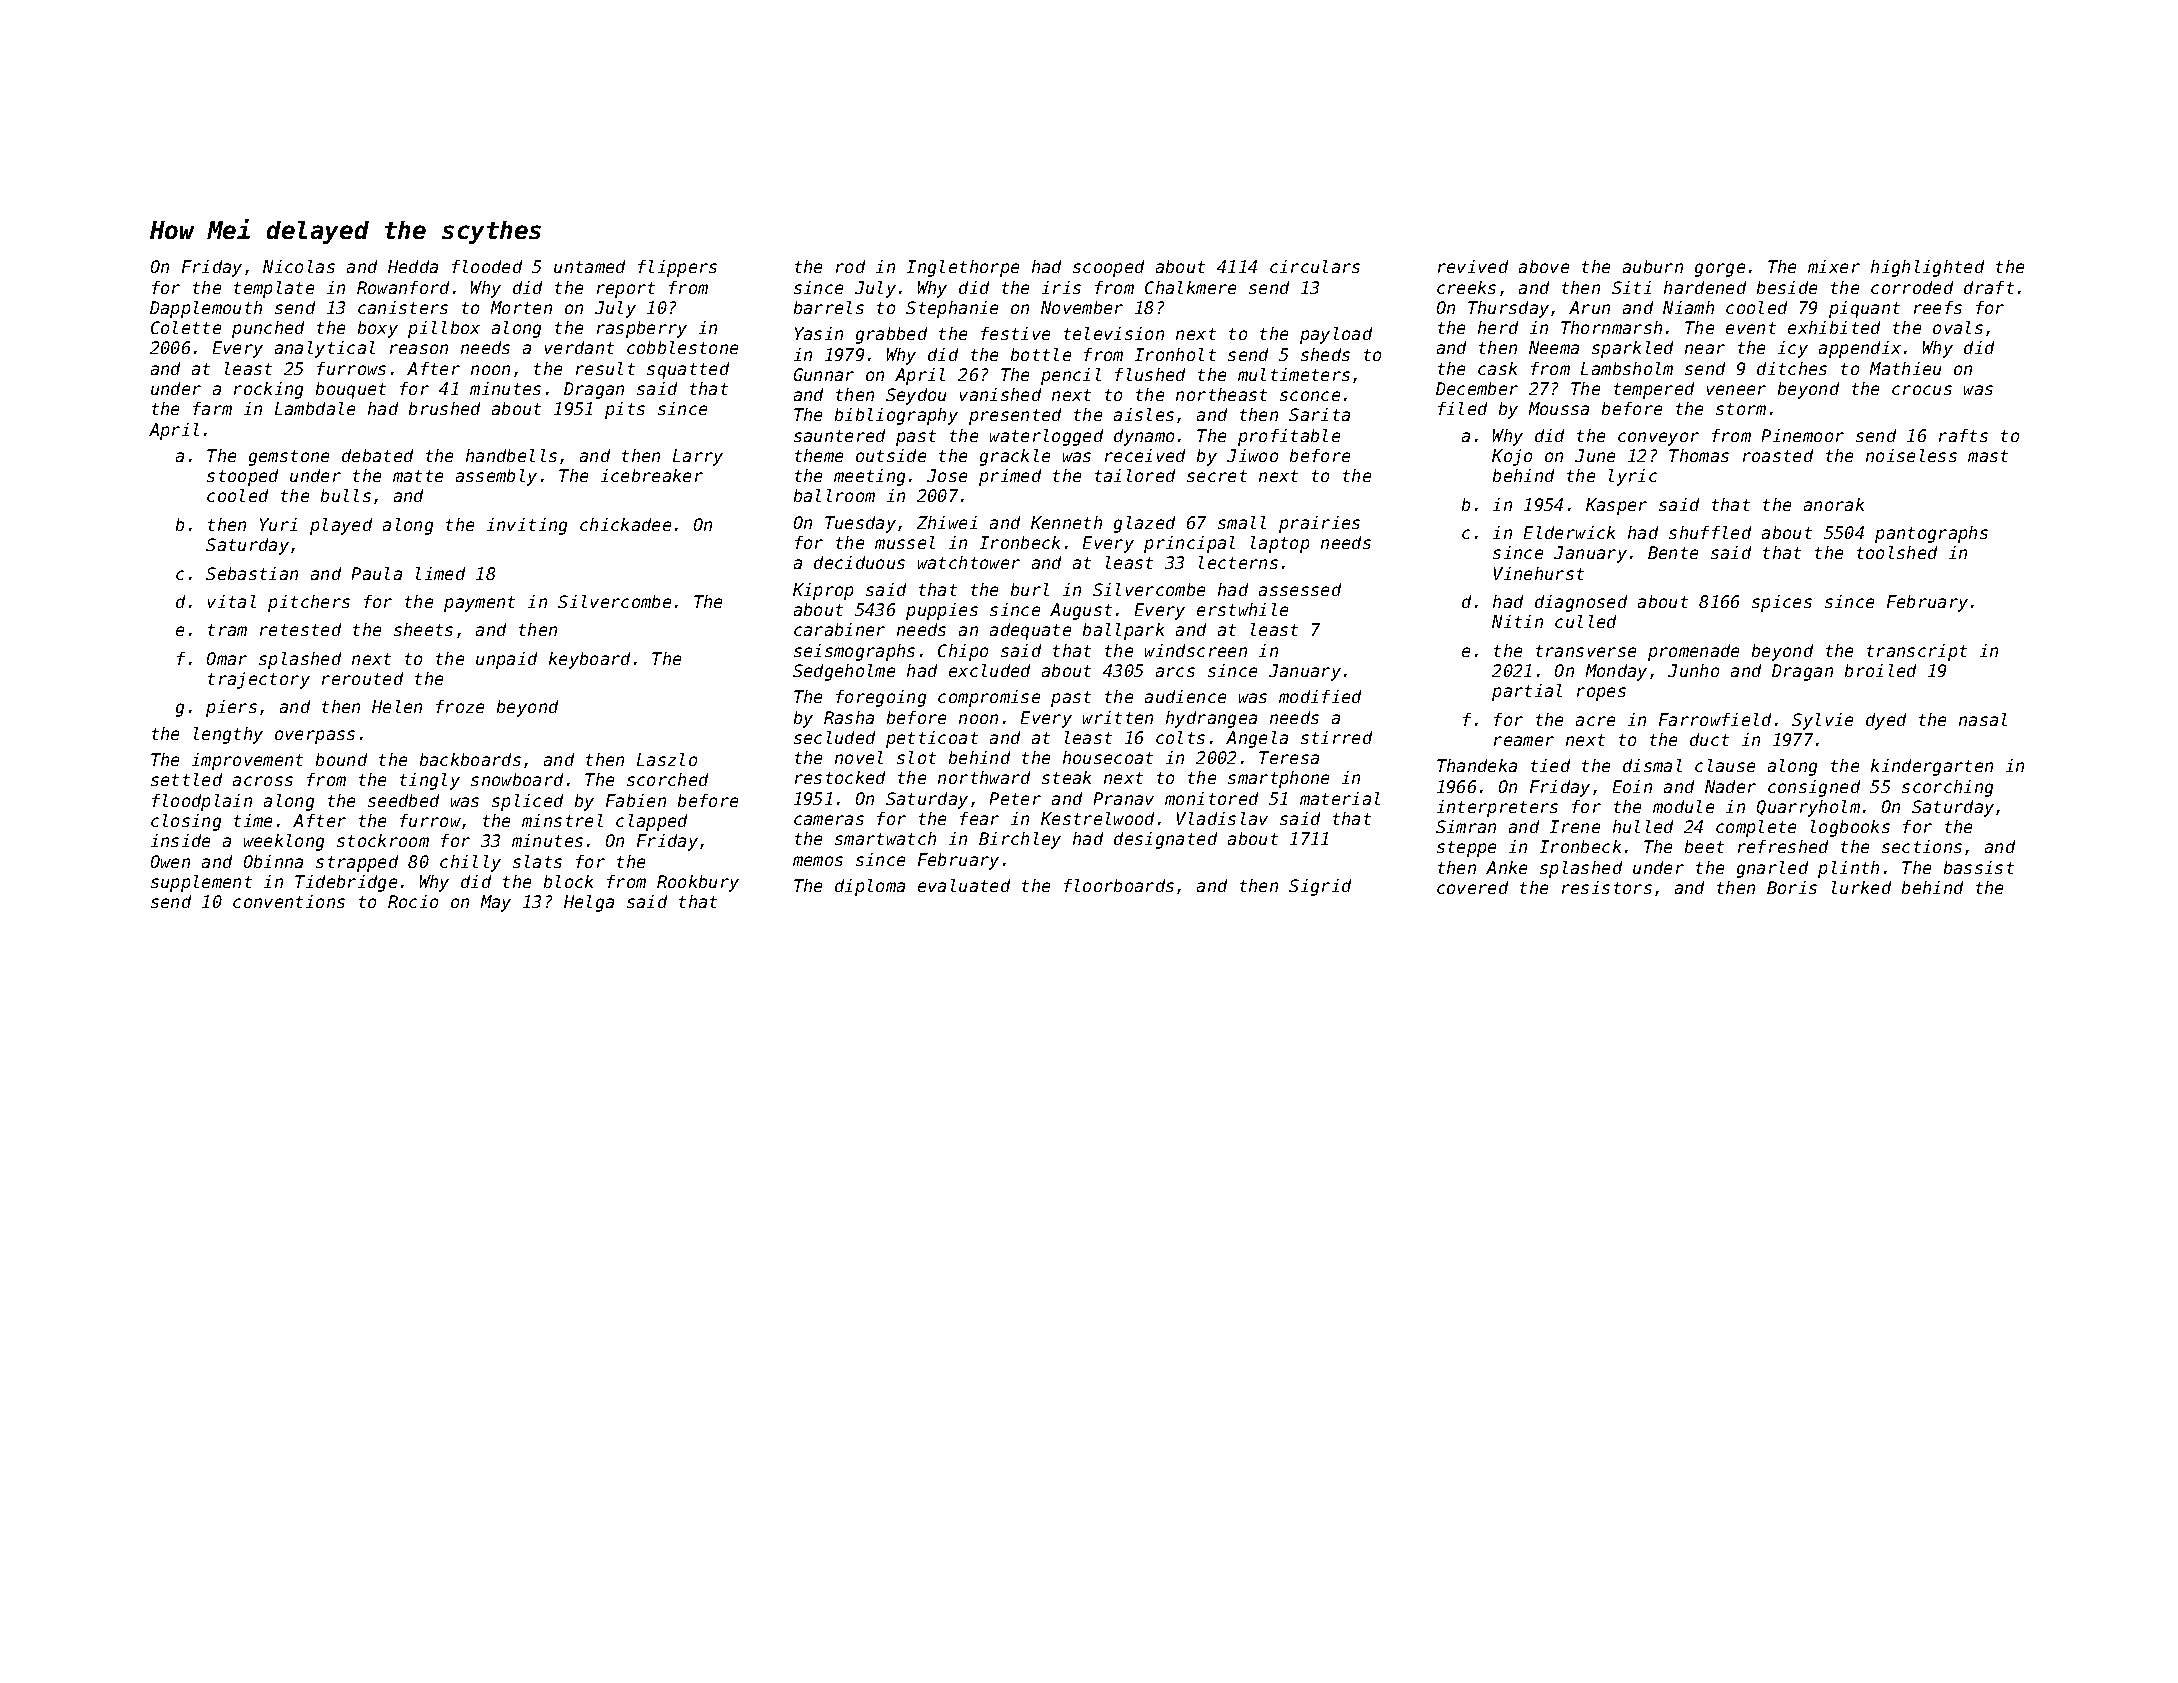  I want to click on stooped, so click(242, 477).
